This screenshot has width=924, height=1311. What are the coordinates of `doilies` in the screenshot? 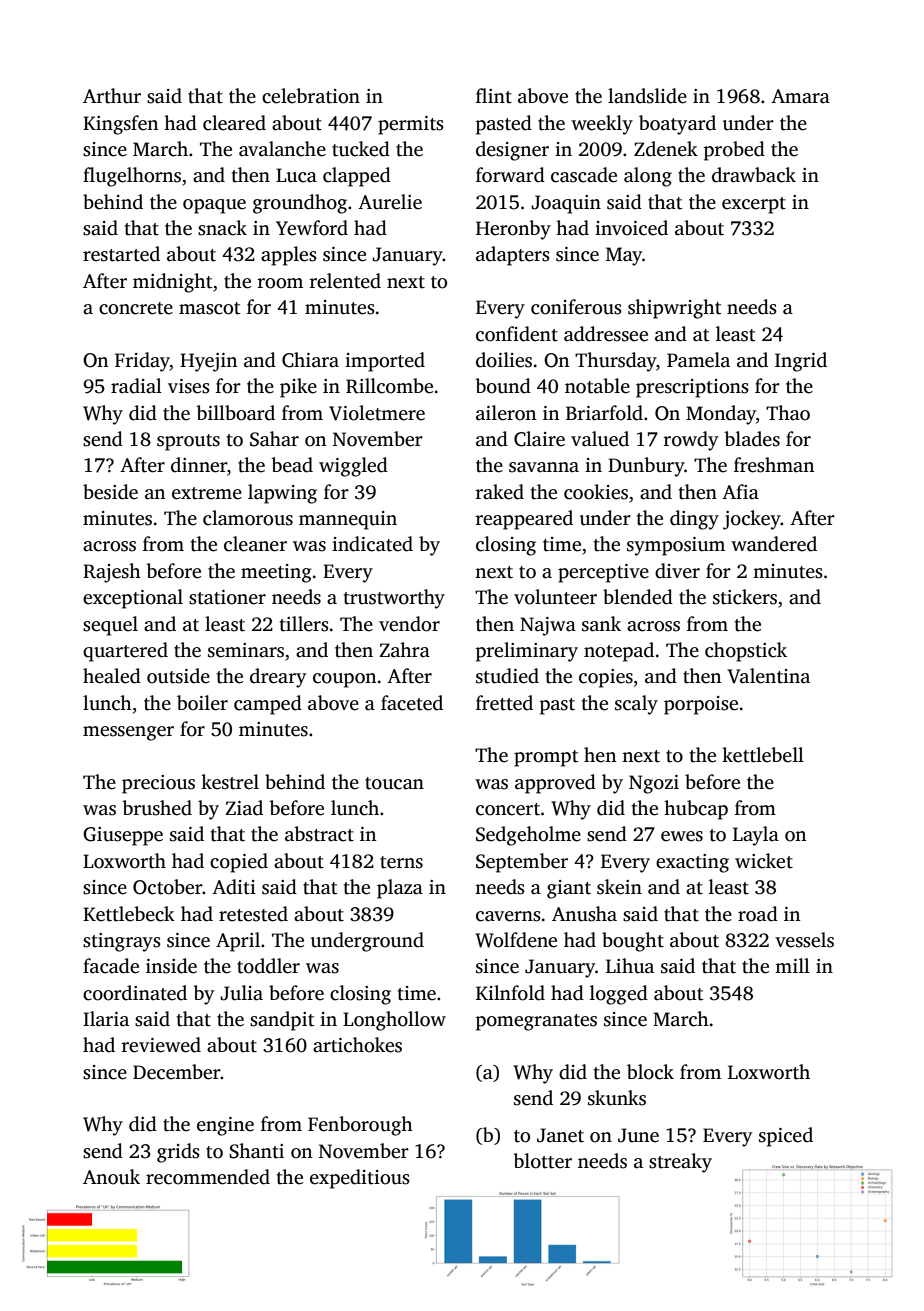 It's located at (504, 360).
